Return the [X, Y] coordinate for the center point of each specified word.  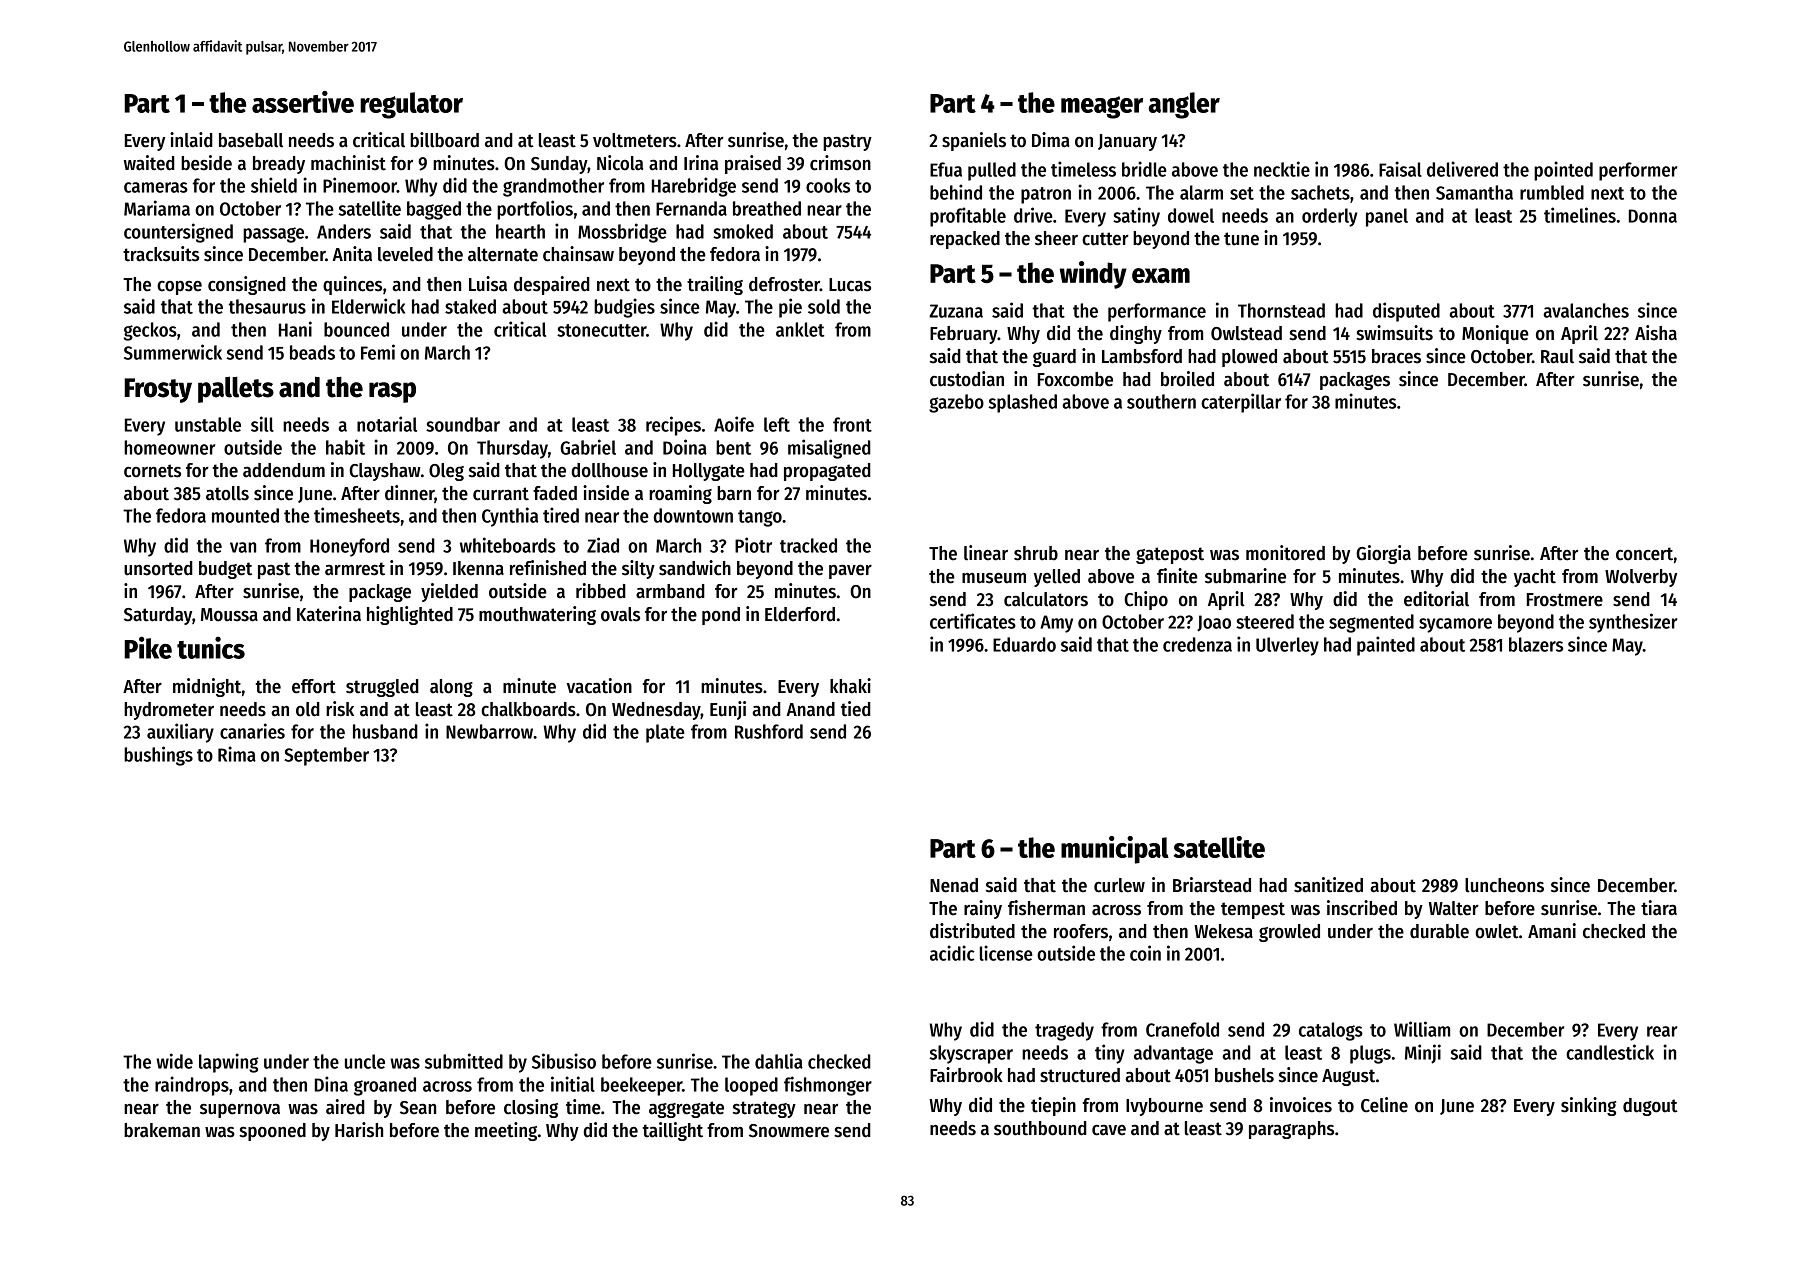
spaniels [974, 141]
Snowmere [789, 1131]
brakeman [162, 1130]
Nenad [954, 885]
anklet [800, 329]
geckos [150, 331]
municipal [1115, 850]
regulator [411, 105]
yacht [1535, 578]
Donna [1653, 216]
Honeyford [349, 547]
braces [1396, 356]
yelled [1057, 578]
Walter [1454, 908]
